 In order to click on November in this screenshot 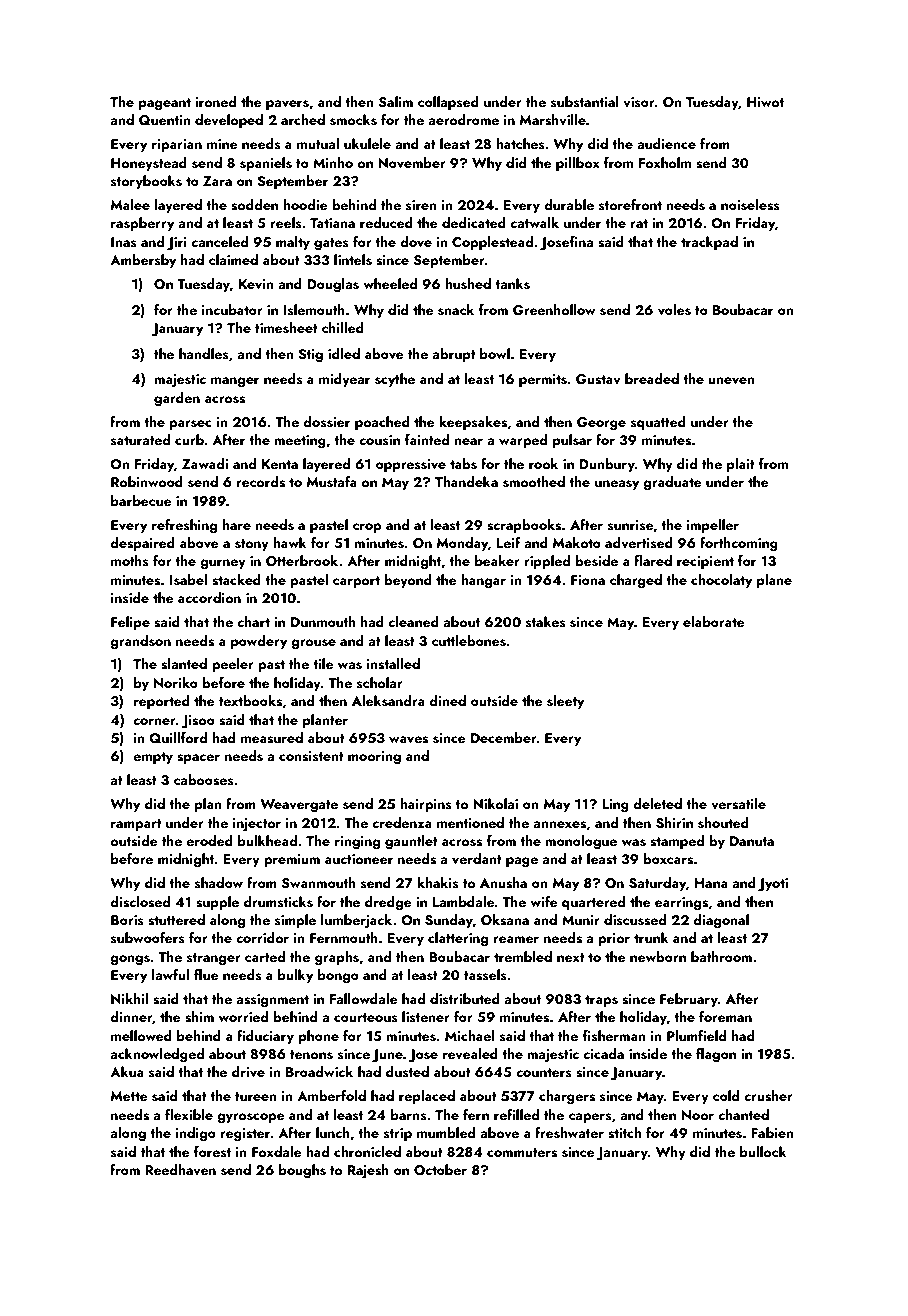, I will do `click(412, 163)`.
